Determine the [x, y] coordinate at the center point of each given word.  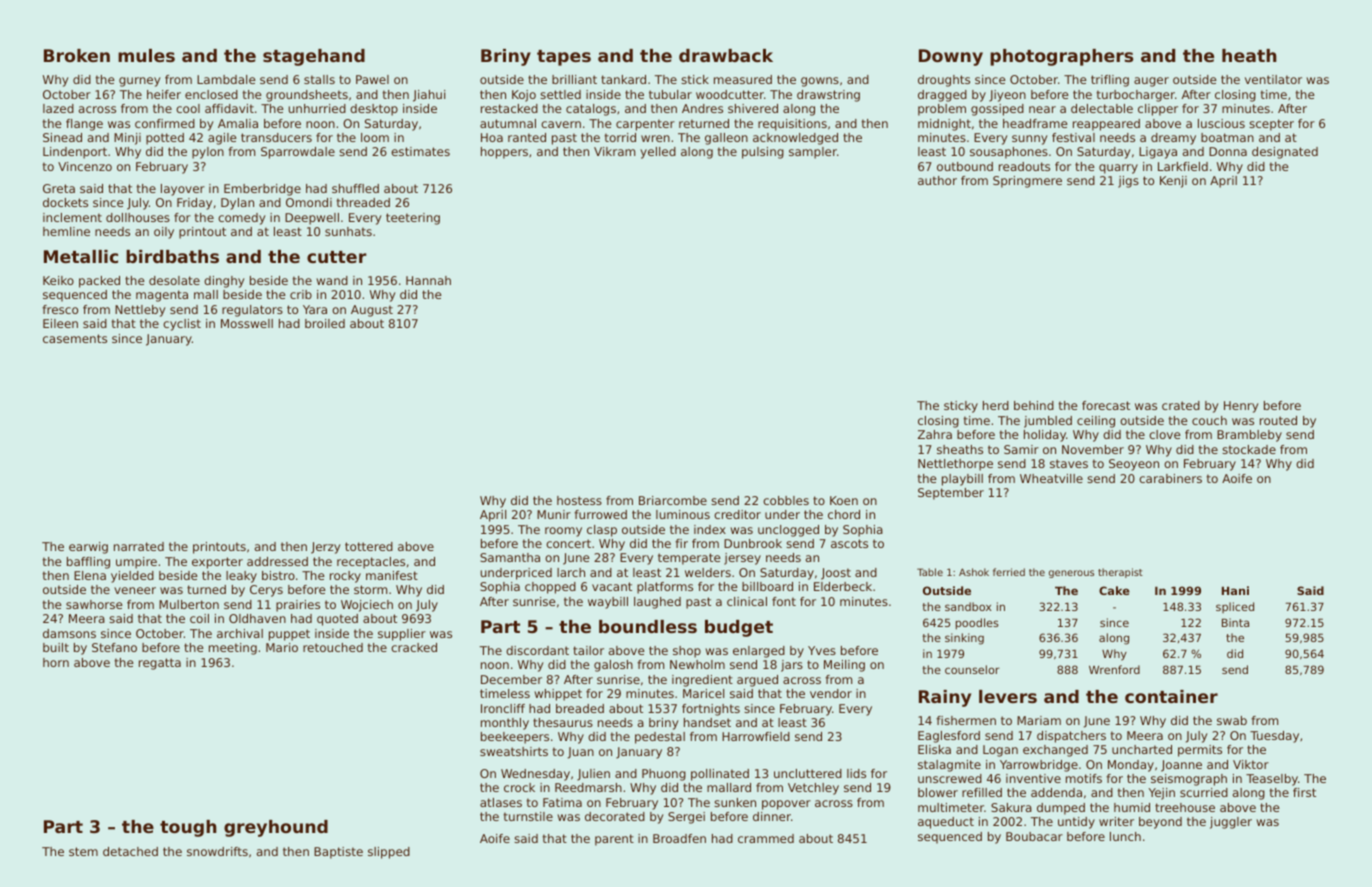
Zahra [935, 434]
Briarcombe [673, 500]
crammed [766, 838]
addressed [277, 561]
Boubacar [1034, 836]
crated [1181, 405]
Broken [77, 55]
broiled [325, 323]
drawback [726, 55]
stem [83, 851]
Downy [951, 57]
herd [996, 405]
